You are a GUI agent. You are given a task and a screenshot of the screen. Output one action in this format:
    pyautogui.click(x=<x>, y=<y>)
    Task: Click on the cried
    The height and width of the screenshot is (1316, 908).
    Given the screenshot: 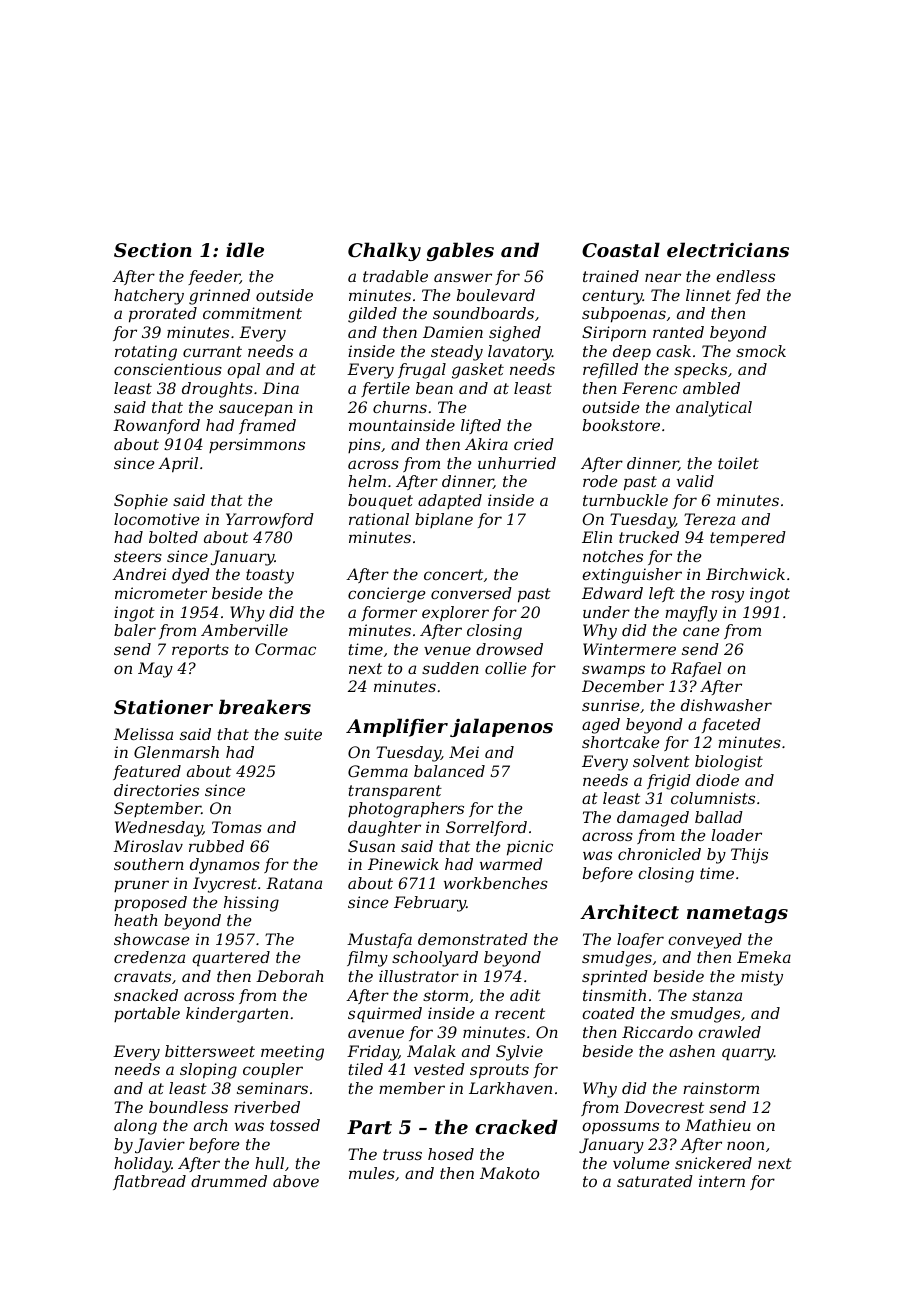 What is the action you would take?
    pyautogui.click(x=534, y=444)
